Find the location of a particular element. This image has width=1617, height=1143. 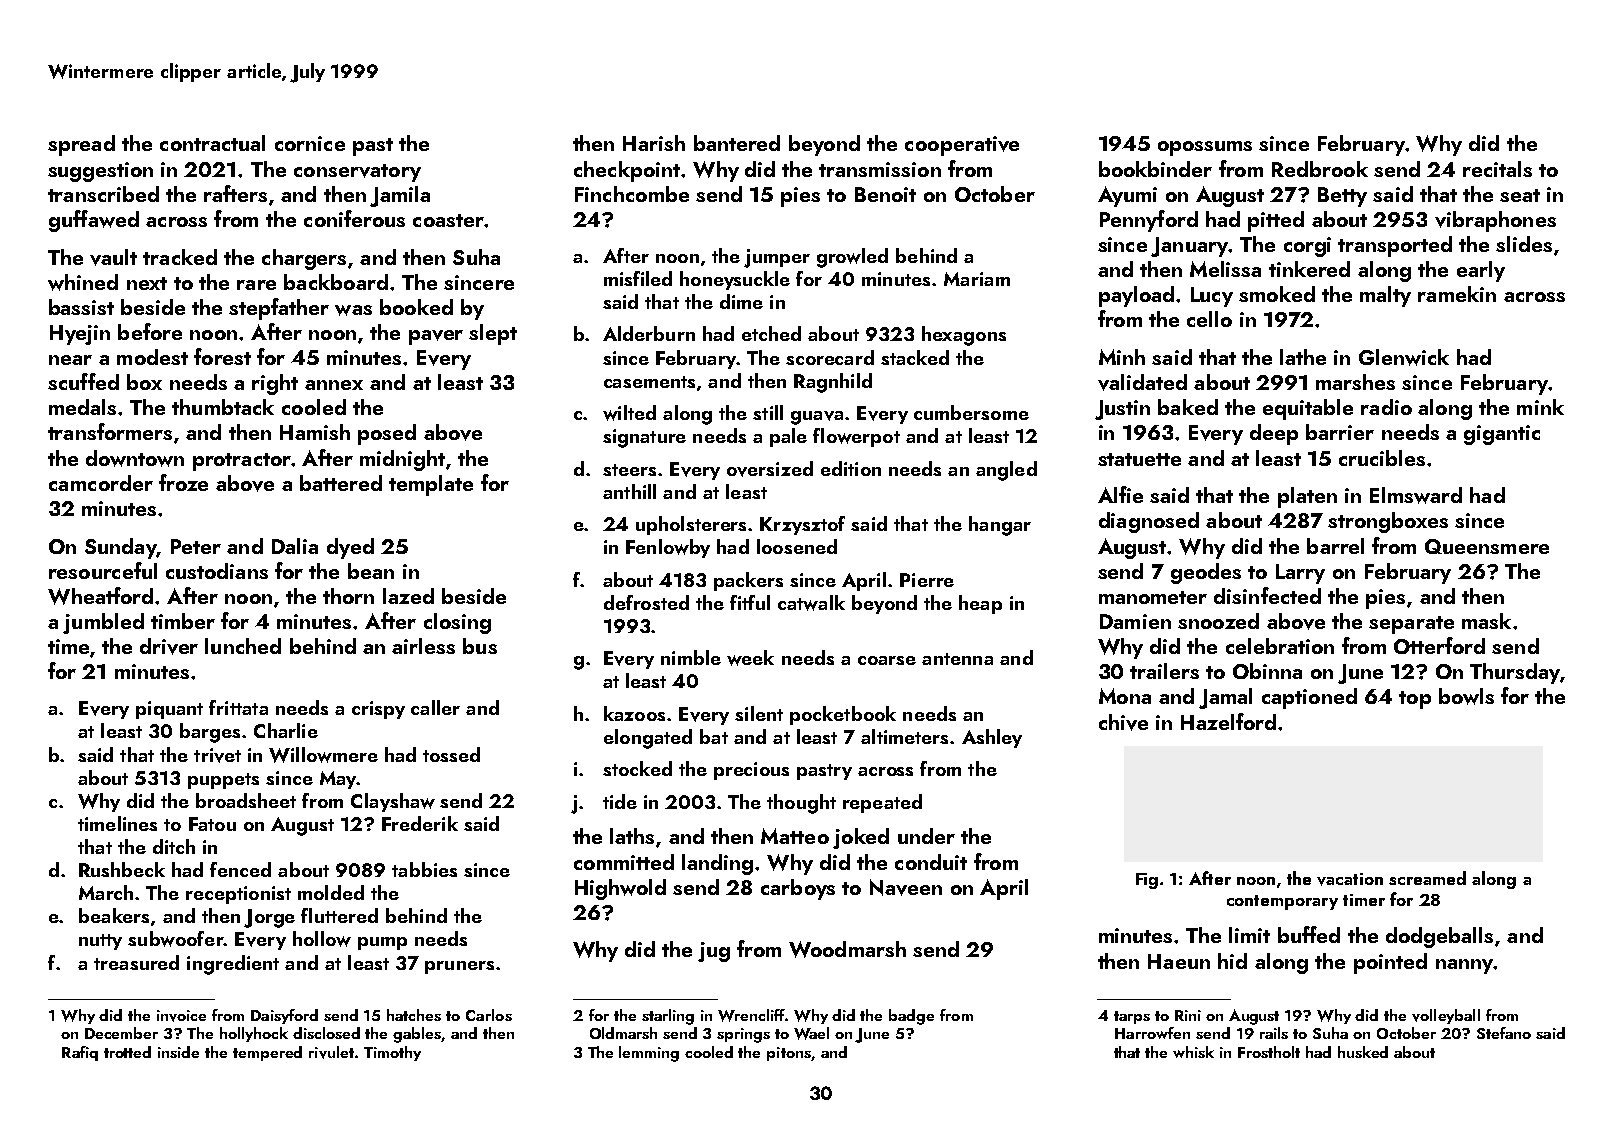

platen is located at coordinates (1307, 497).
